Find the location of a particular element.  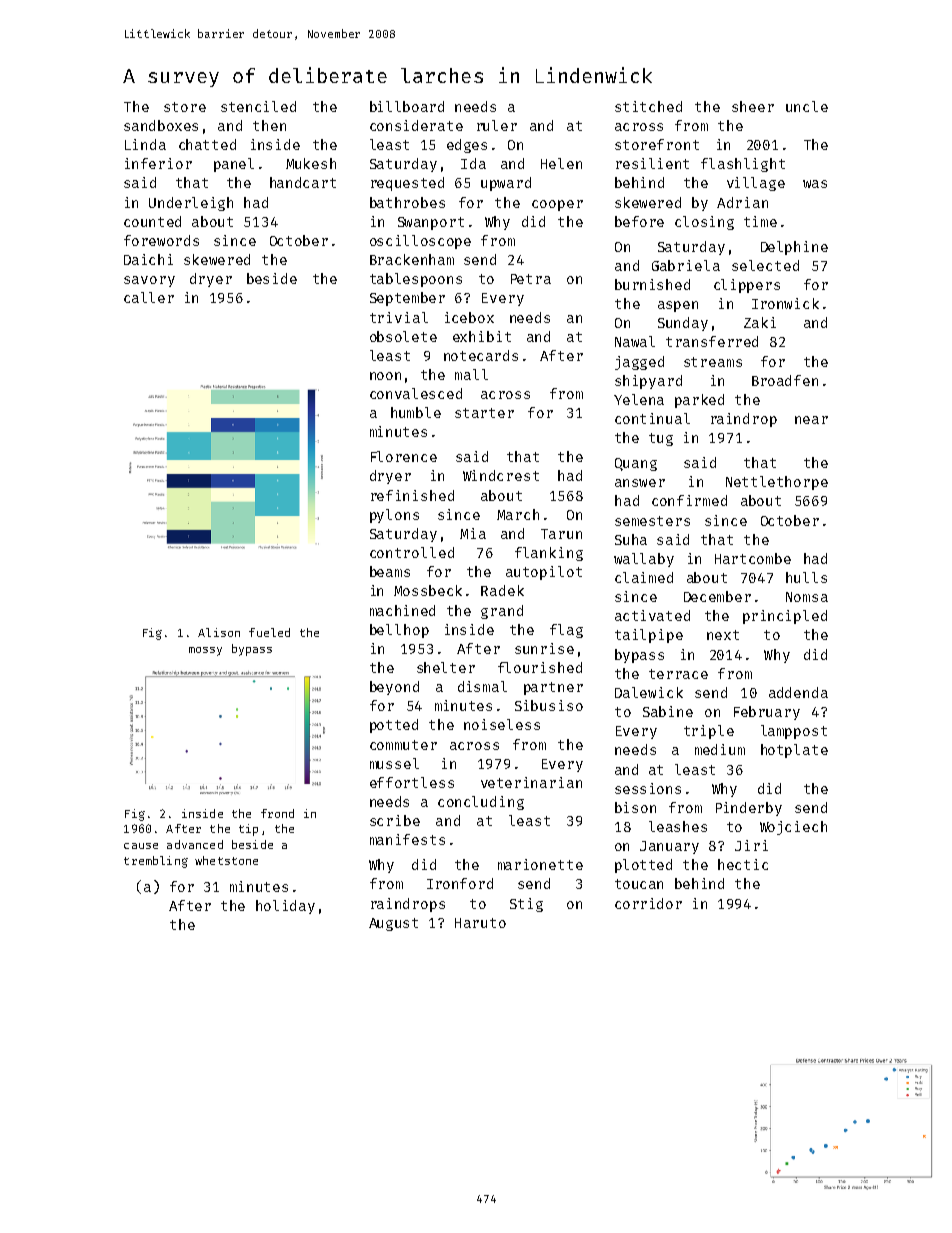

mossy is located at coordinates (205, 651).
